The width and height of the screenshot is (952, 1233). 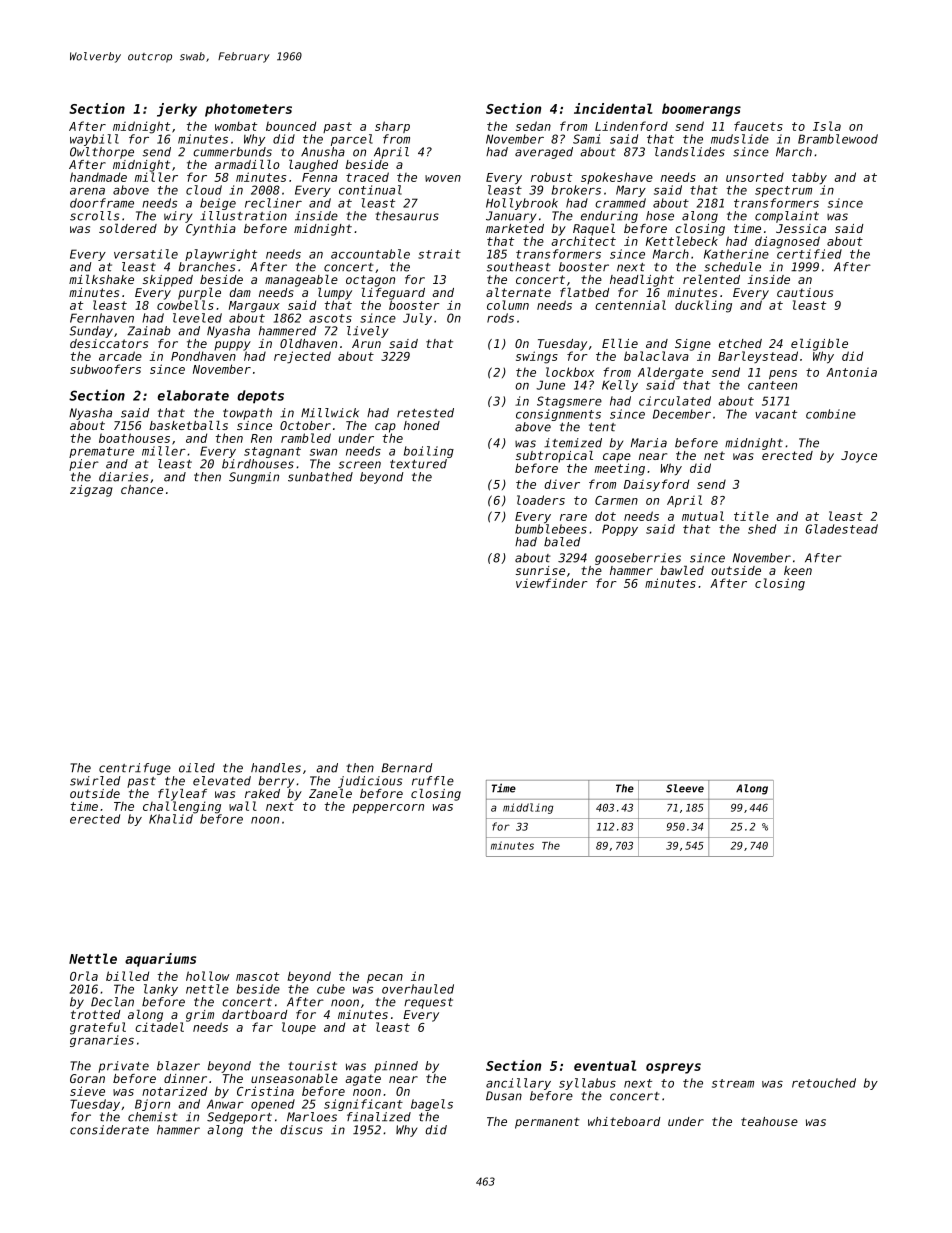 I want to click on keen, so click(x=798, y=570).
